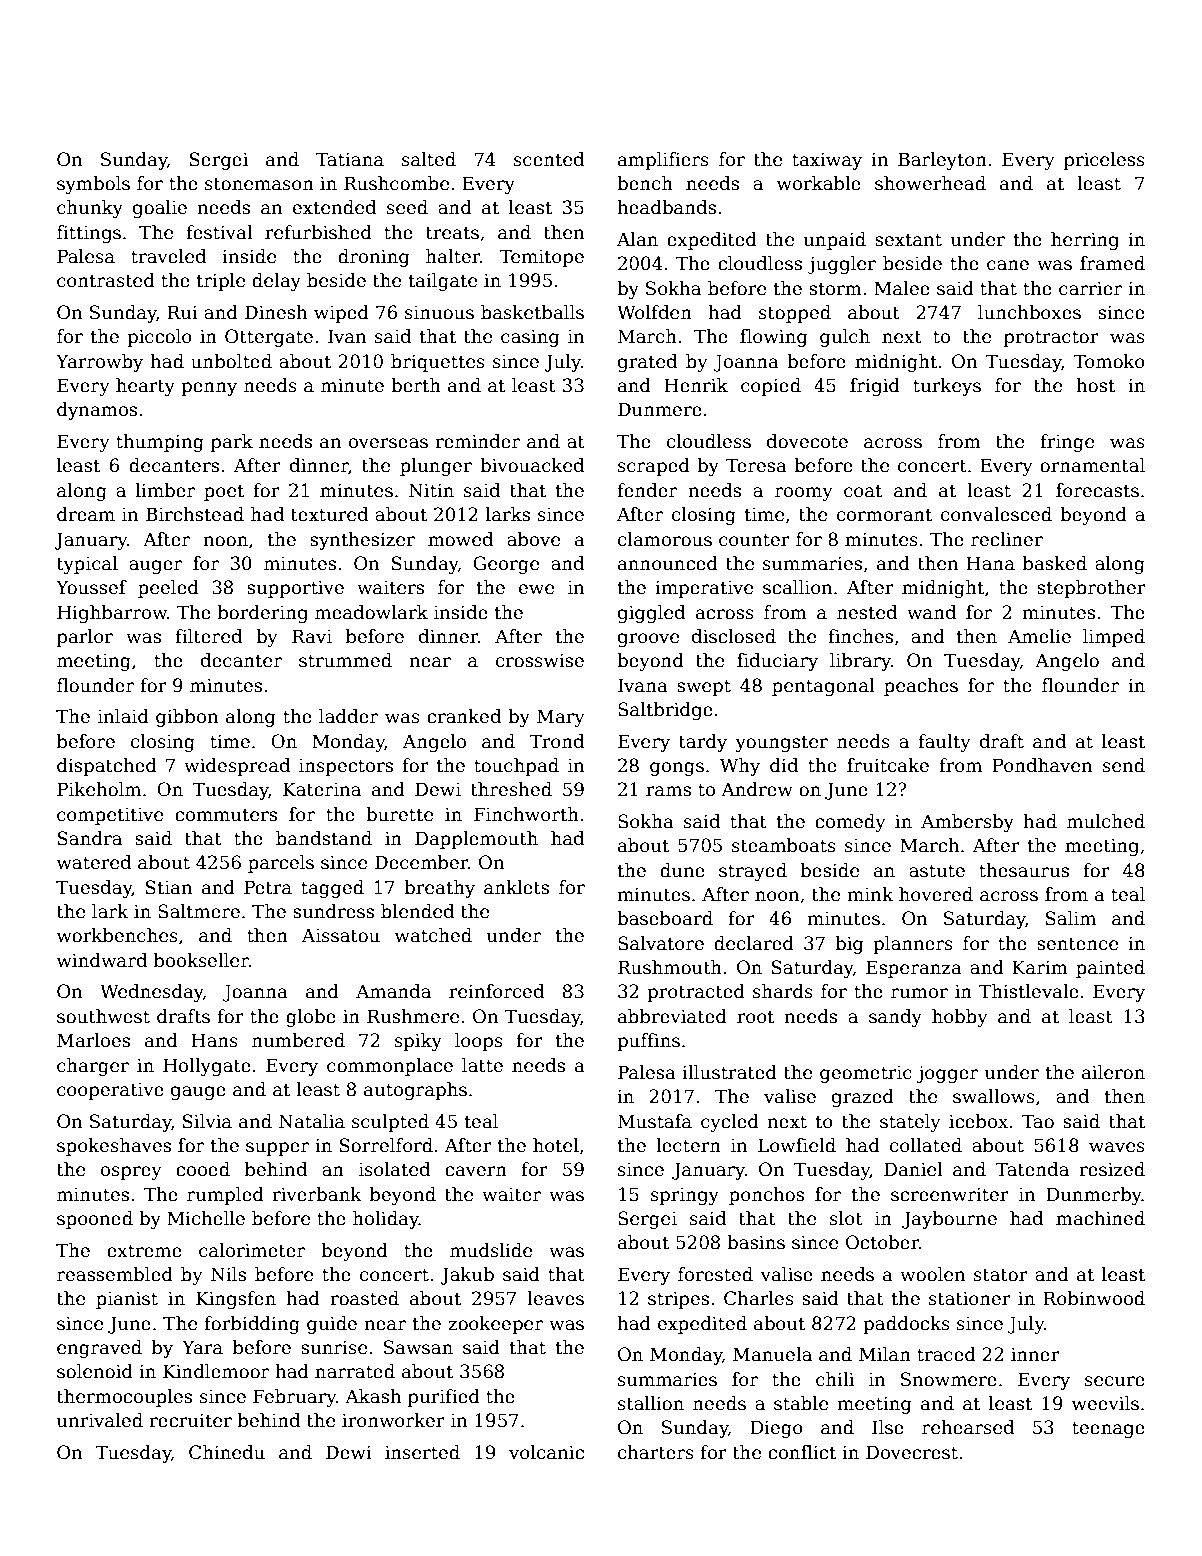  I want to click on framed, so click(1112, 263).
